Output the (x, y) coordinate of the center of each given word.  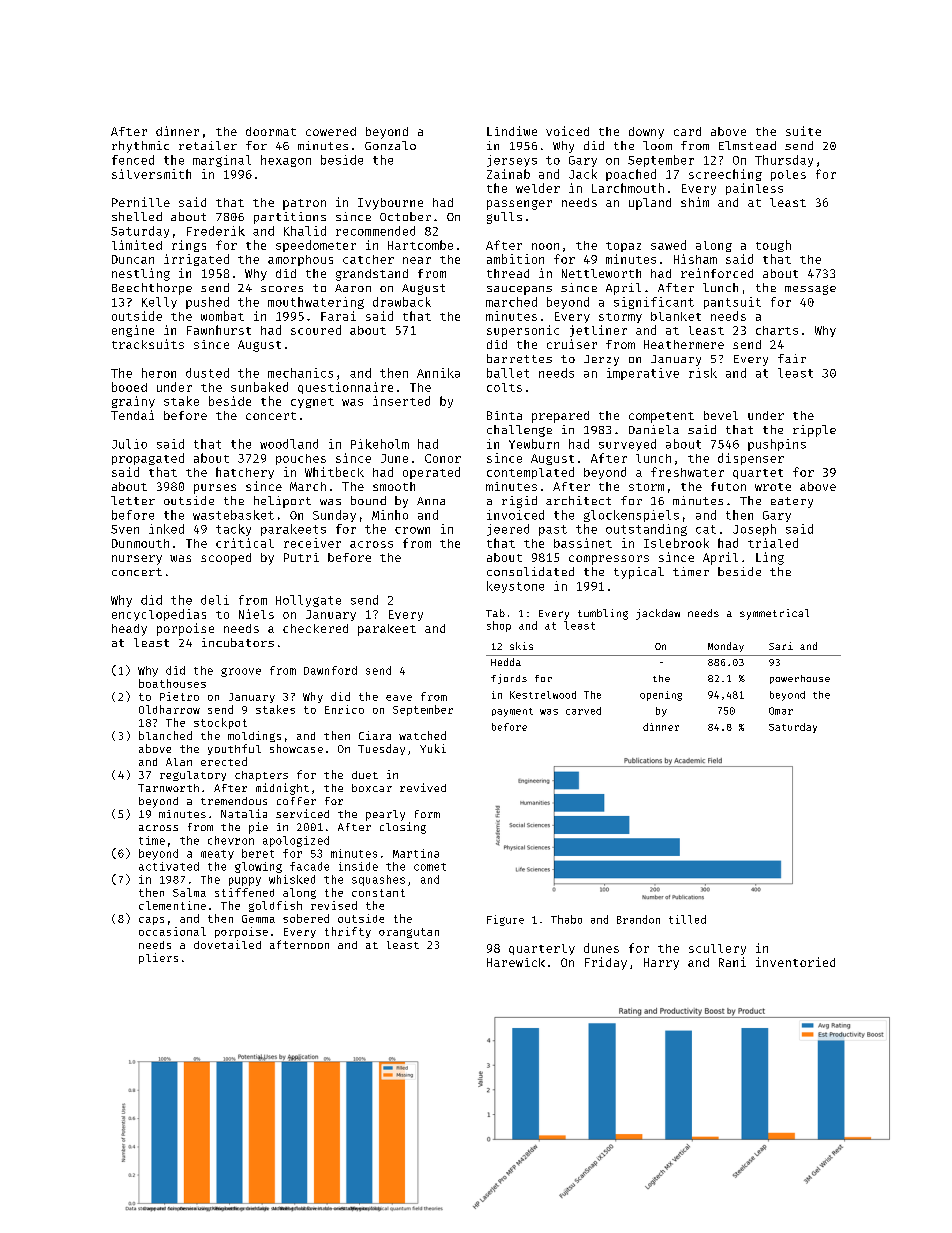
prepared (560, 417)
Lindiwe (512, 131)
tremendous (234, 801)
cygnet (312, 403)
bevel (721, 415)
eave (399, 698)
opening (661, 696)
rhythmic (140, 147)
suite (803, 131)
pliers (158, 958)
